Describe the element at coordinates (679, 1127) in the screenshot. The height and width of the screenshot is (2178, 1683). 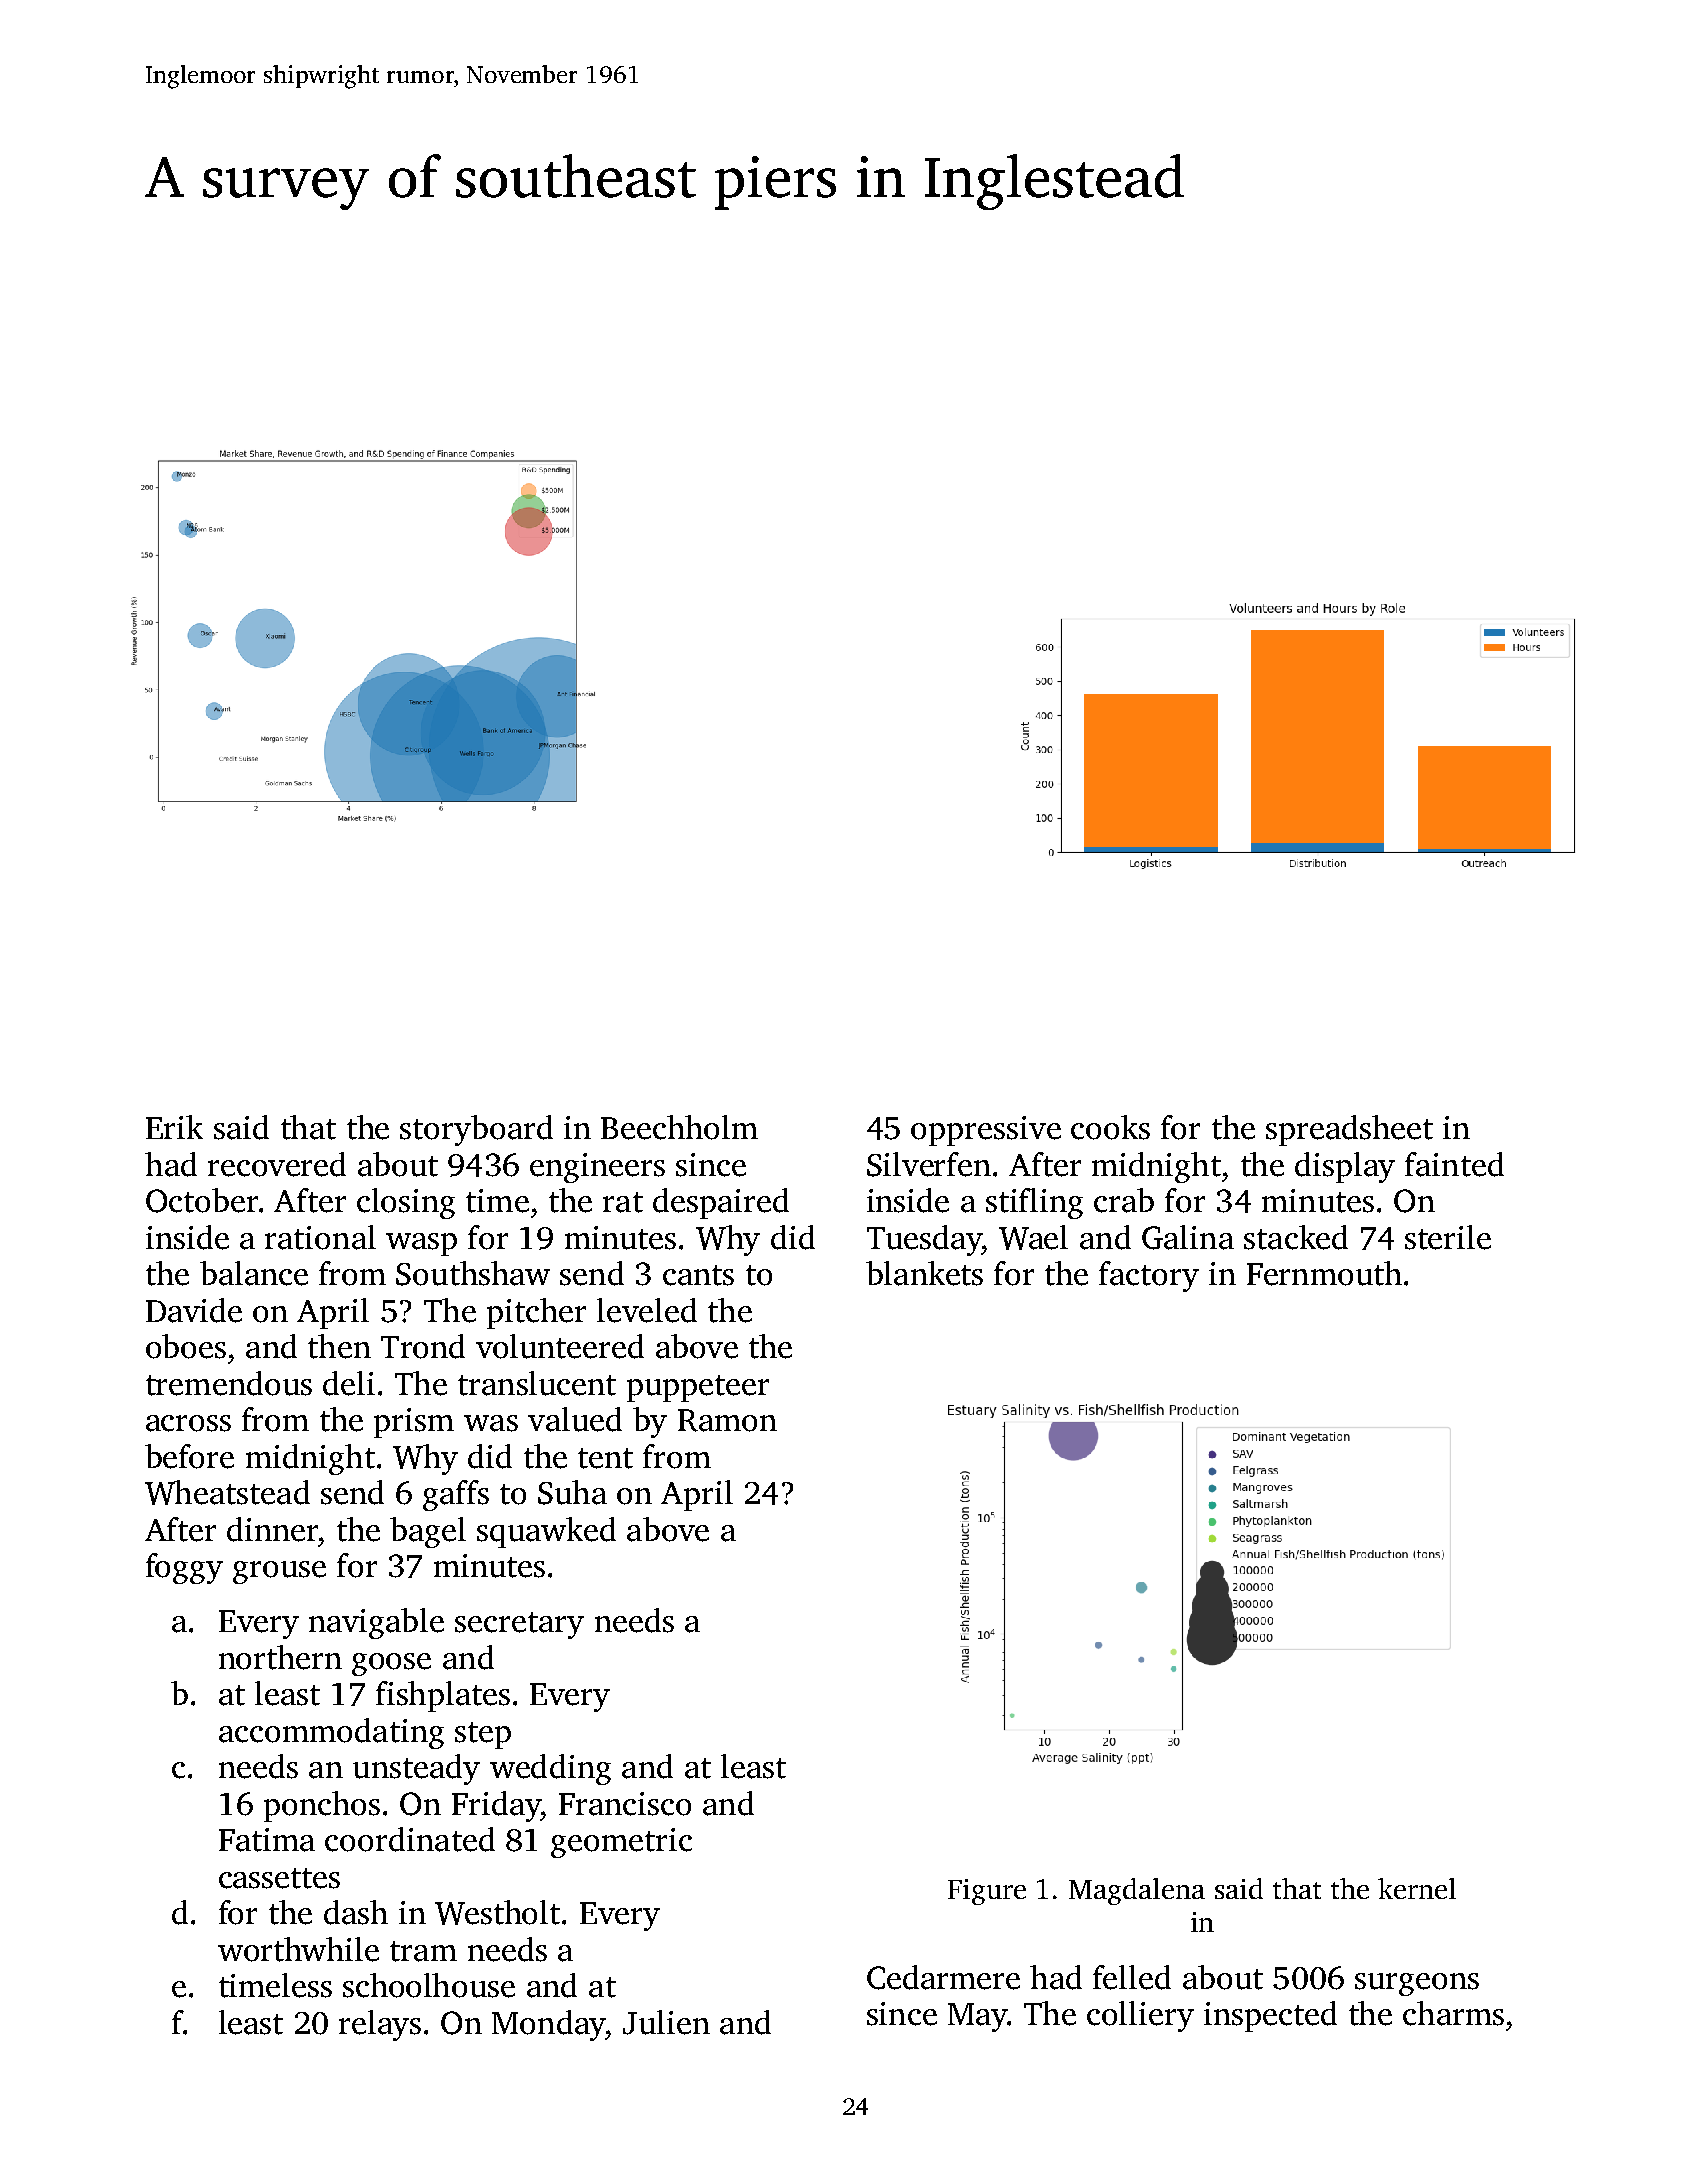
I see `Beechholm` at that location.
